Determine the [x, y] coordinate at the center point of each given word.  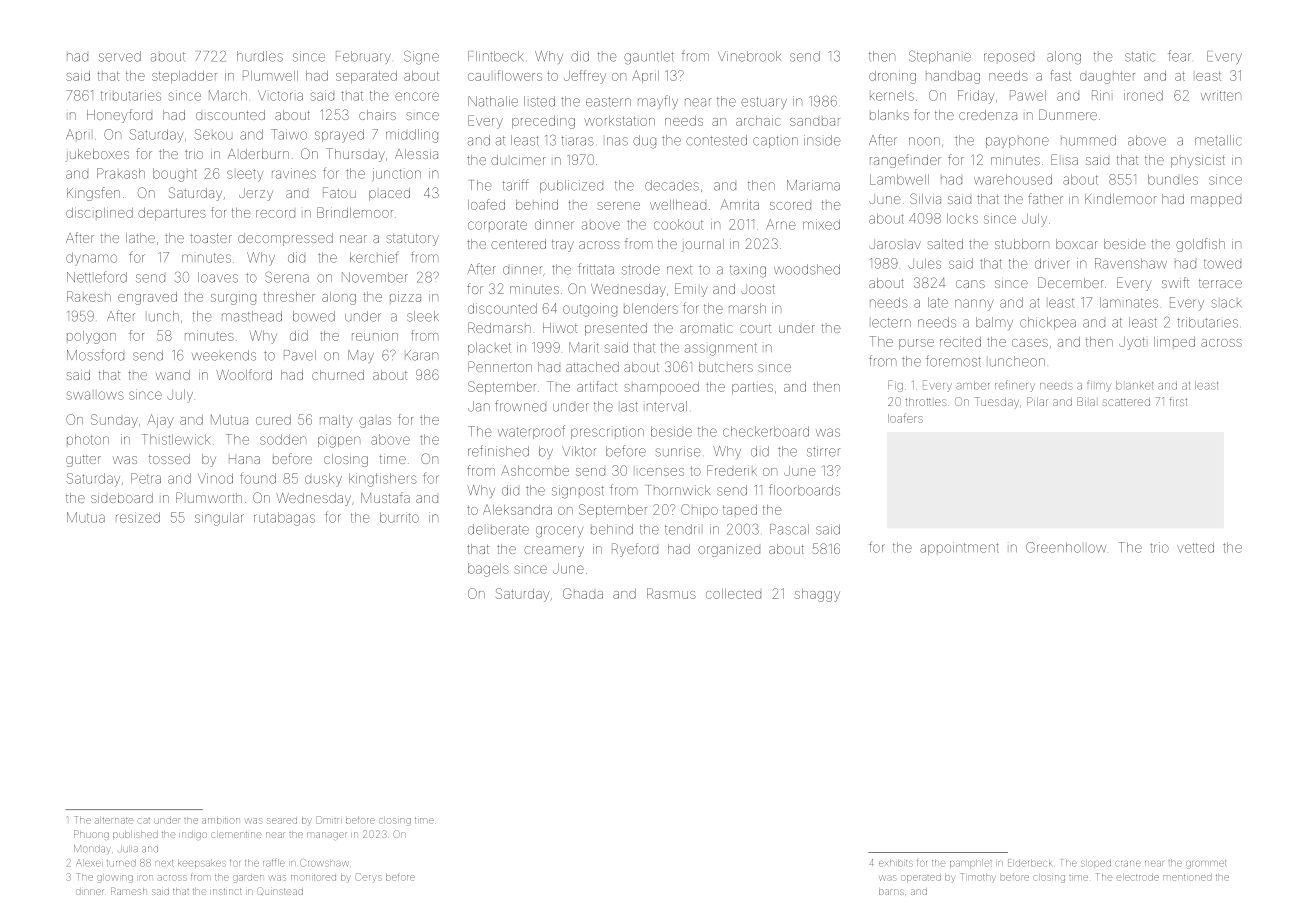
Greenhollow [1066, 547]
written [1221, 95]
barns [891, 892]
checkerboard [766, 431]
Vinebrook [749, 56]
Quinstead [280, 891]
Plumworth [209, 497]
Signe [421, 57]
